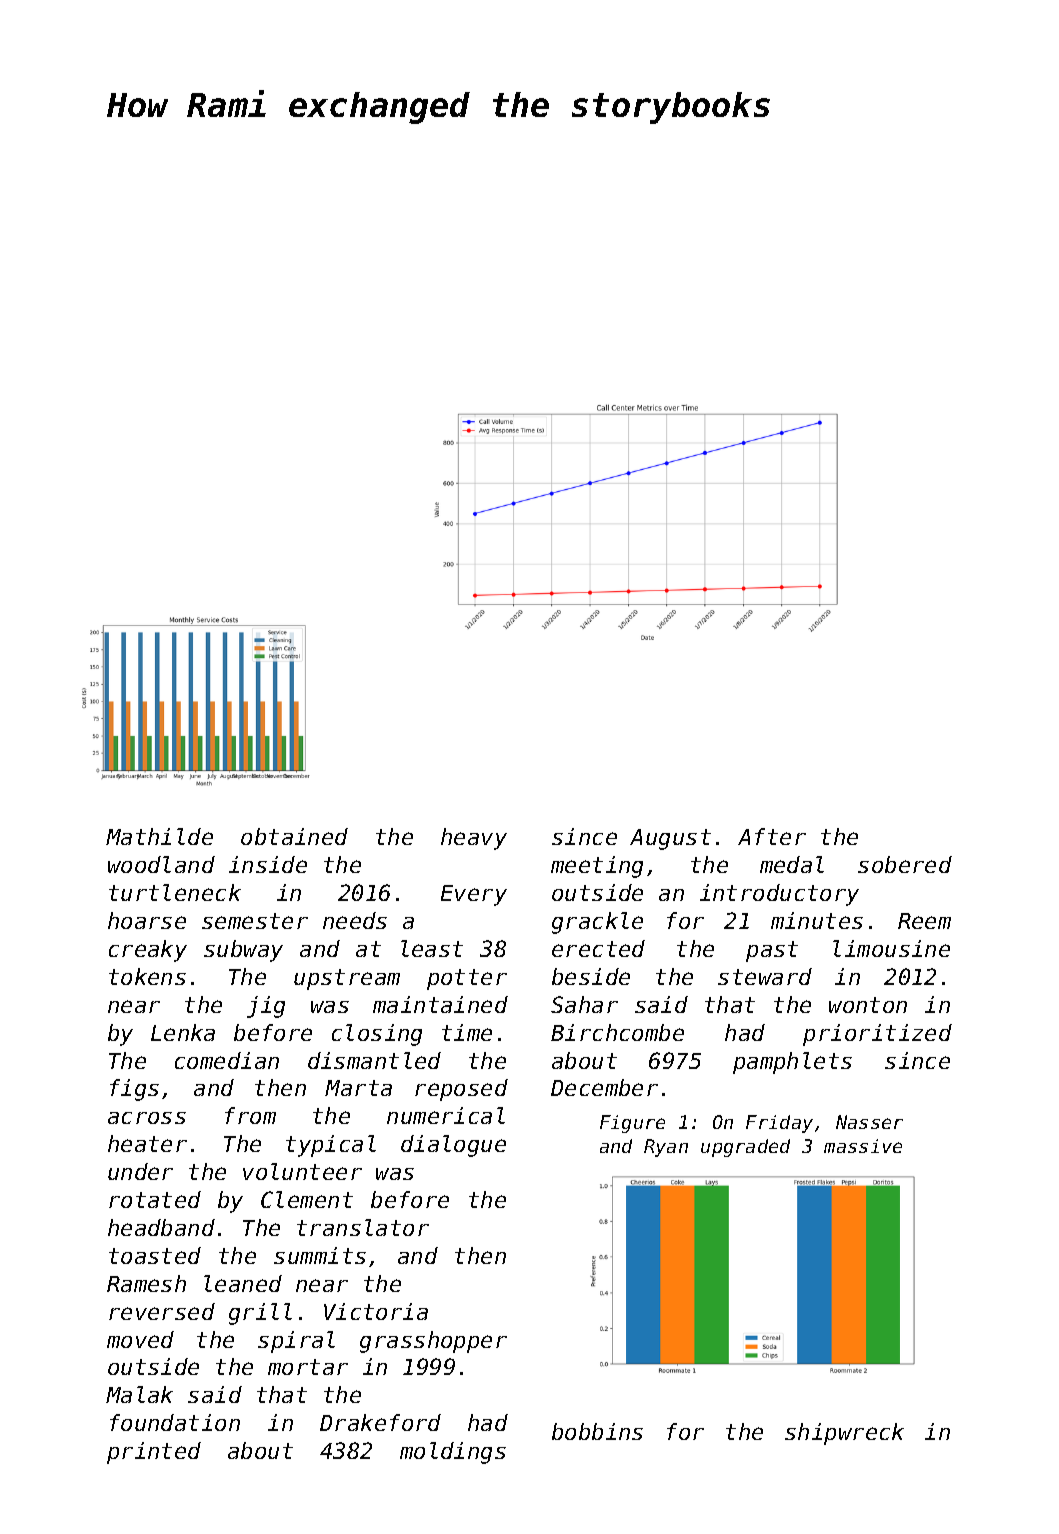 This page has height=1534, width=1059. Describe the element at coordinates (294, 836) in the page. I see `obtained` at that location.
